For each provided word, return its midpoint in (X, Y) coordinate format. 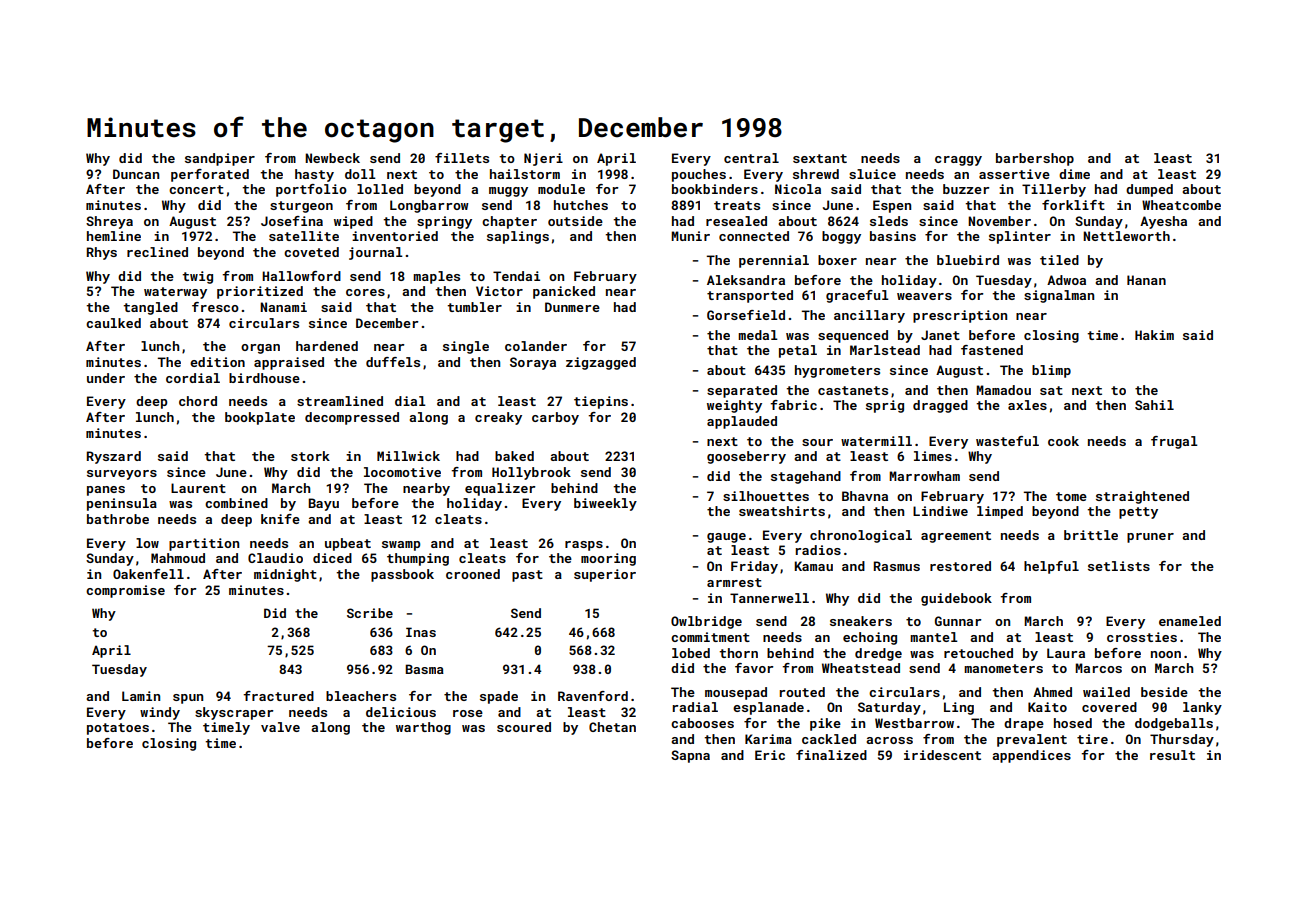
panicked (564, 292)
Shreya (109, 222)
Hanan (1146, 280)
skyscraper (234, 713)
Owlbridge (706, 622)
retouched (978, 653)
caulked (113, 323)
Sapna (690, 756)
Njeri (543, 159)
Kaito (1047, 707)
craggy (958, 161)
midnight (285, 575)
